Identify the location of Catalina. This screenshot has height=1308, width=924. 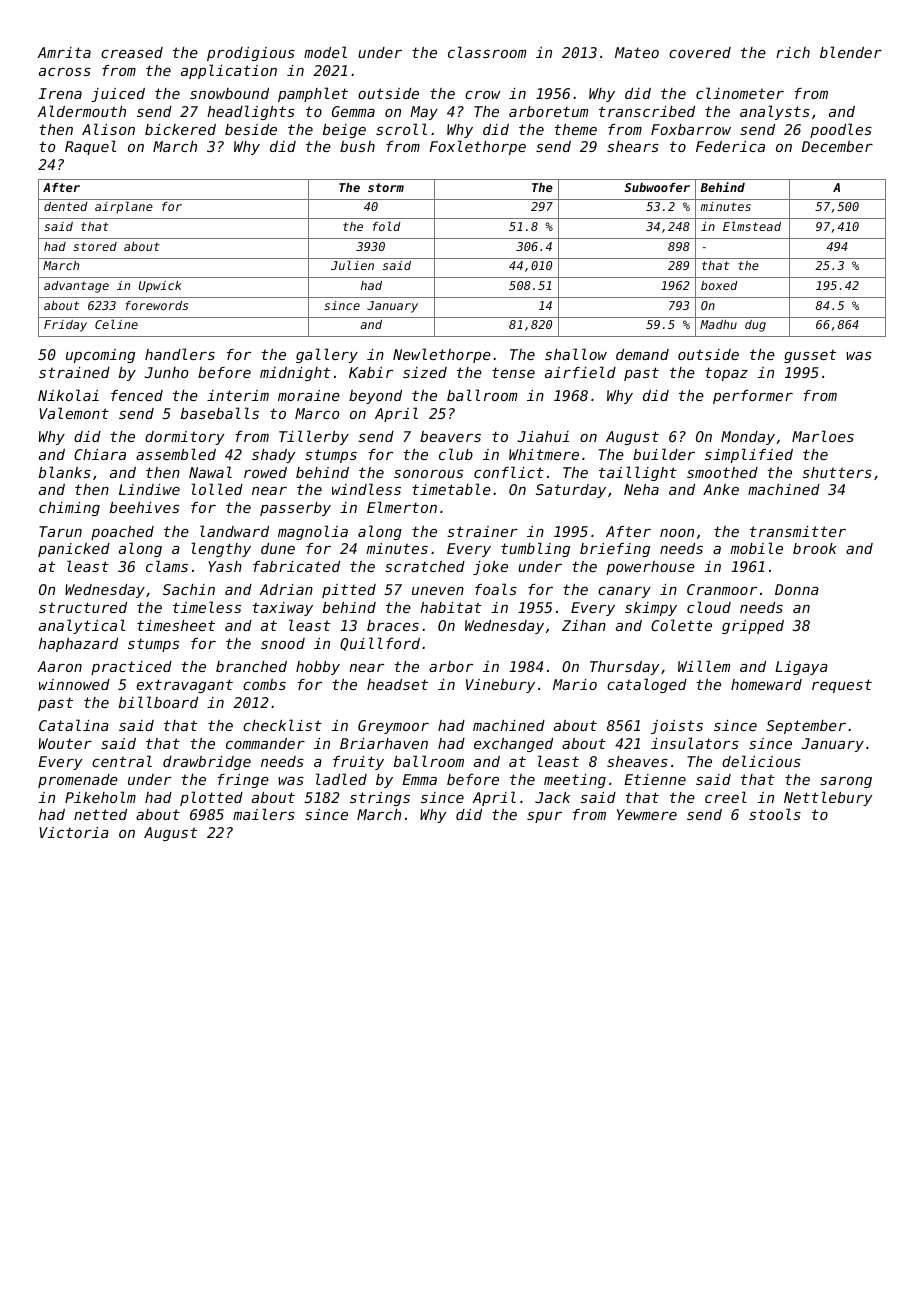
(74, 725).
